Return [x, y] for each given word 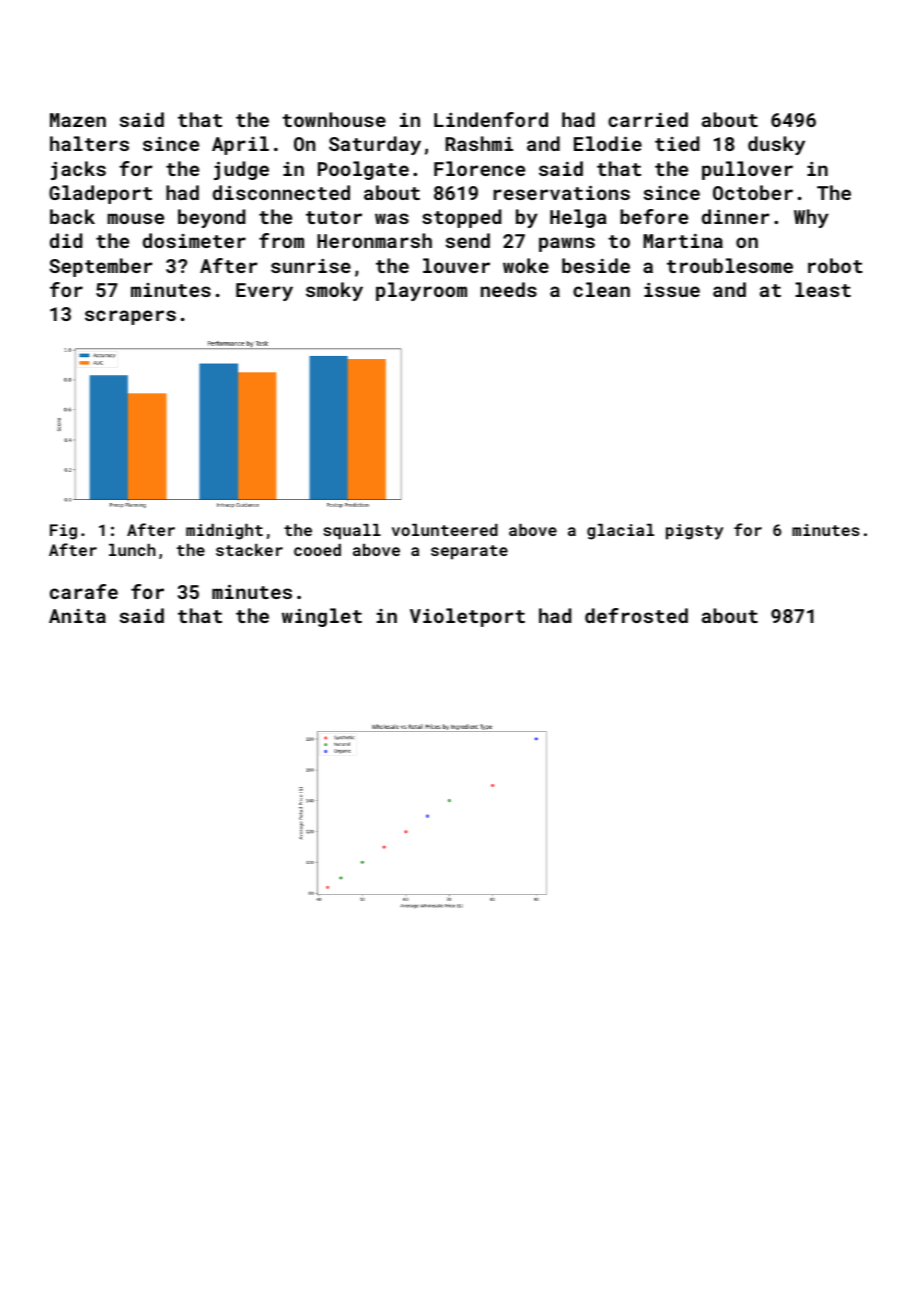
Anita [77, 616]
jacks [78, 170]
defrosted [636, 615]
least [823, 289]
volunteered [445, 530]
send [468, 240]
